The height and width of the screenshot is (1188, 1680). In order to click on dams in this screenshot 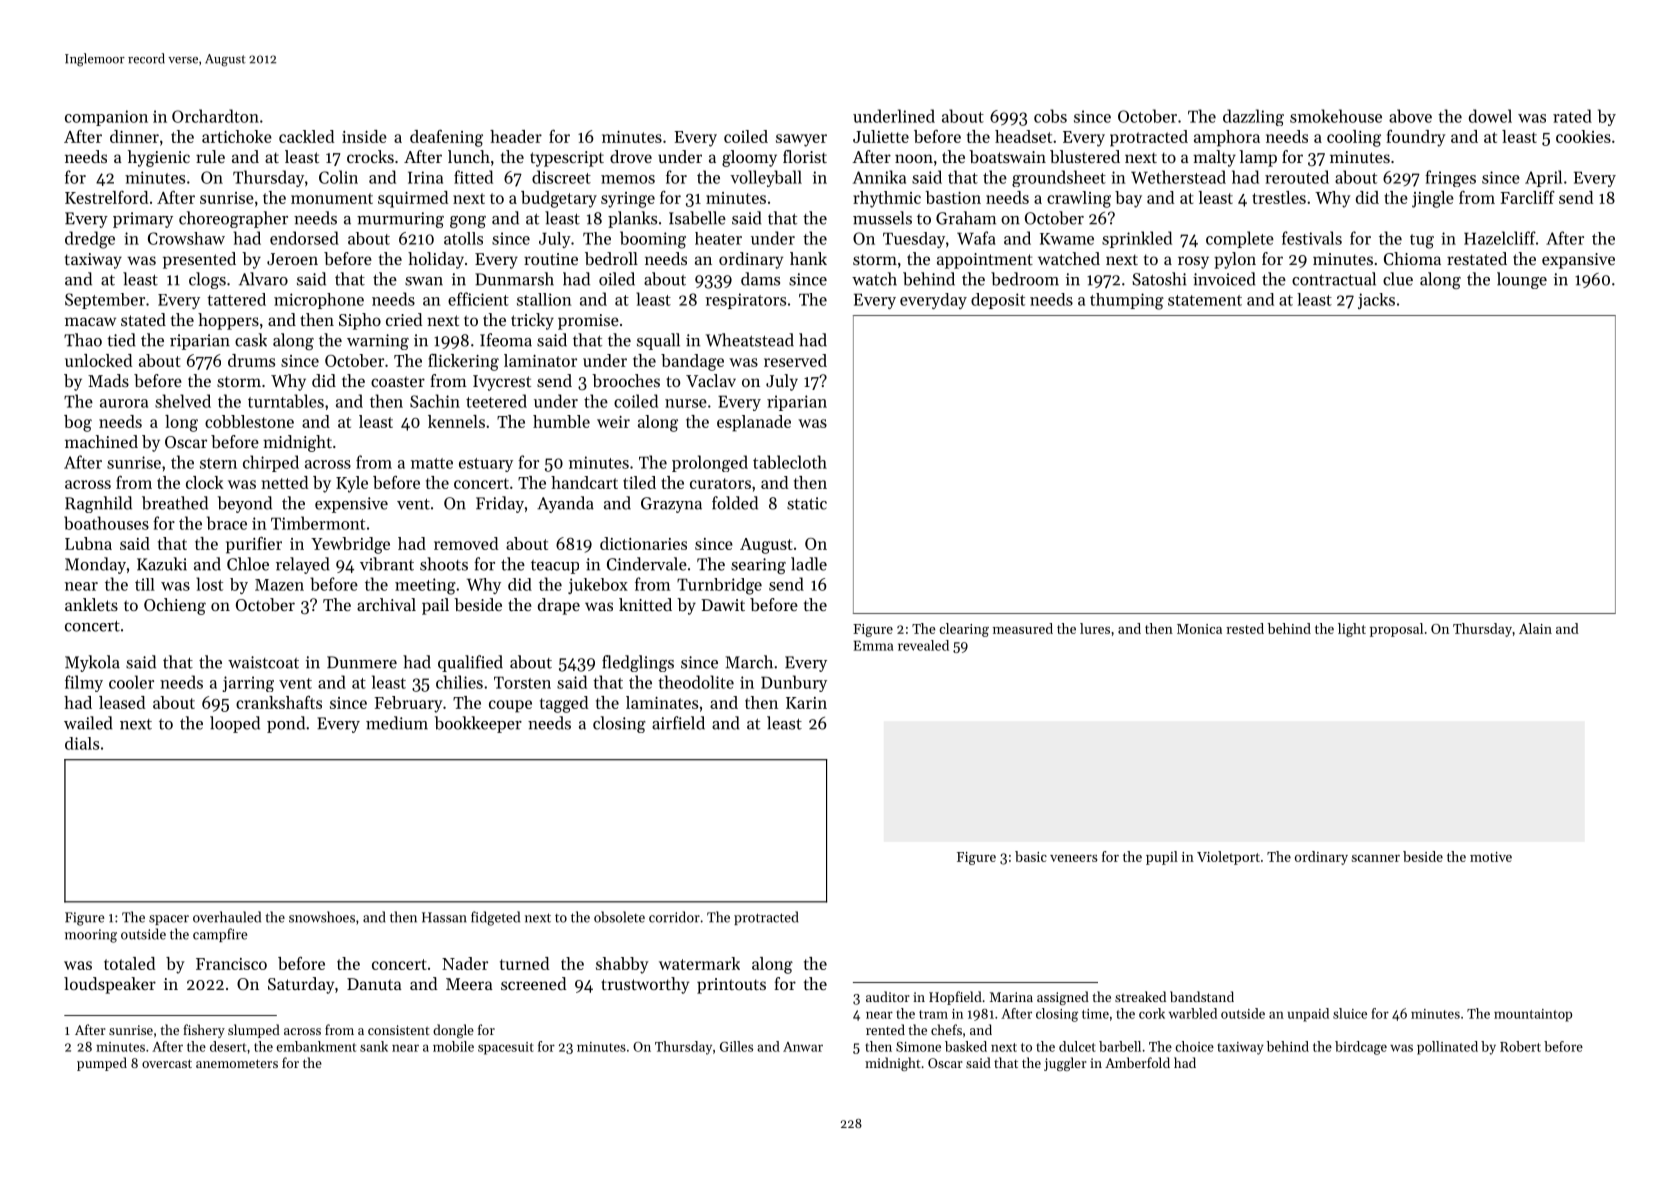, I will do `click(760, 279)`.
